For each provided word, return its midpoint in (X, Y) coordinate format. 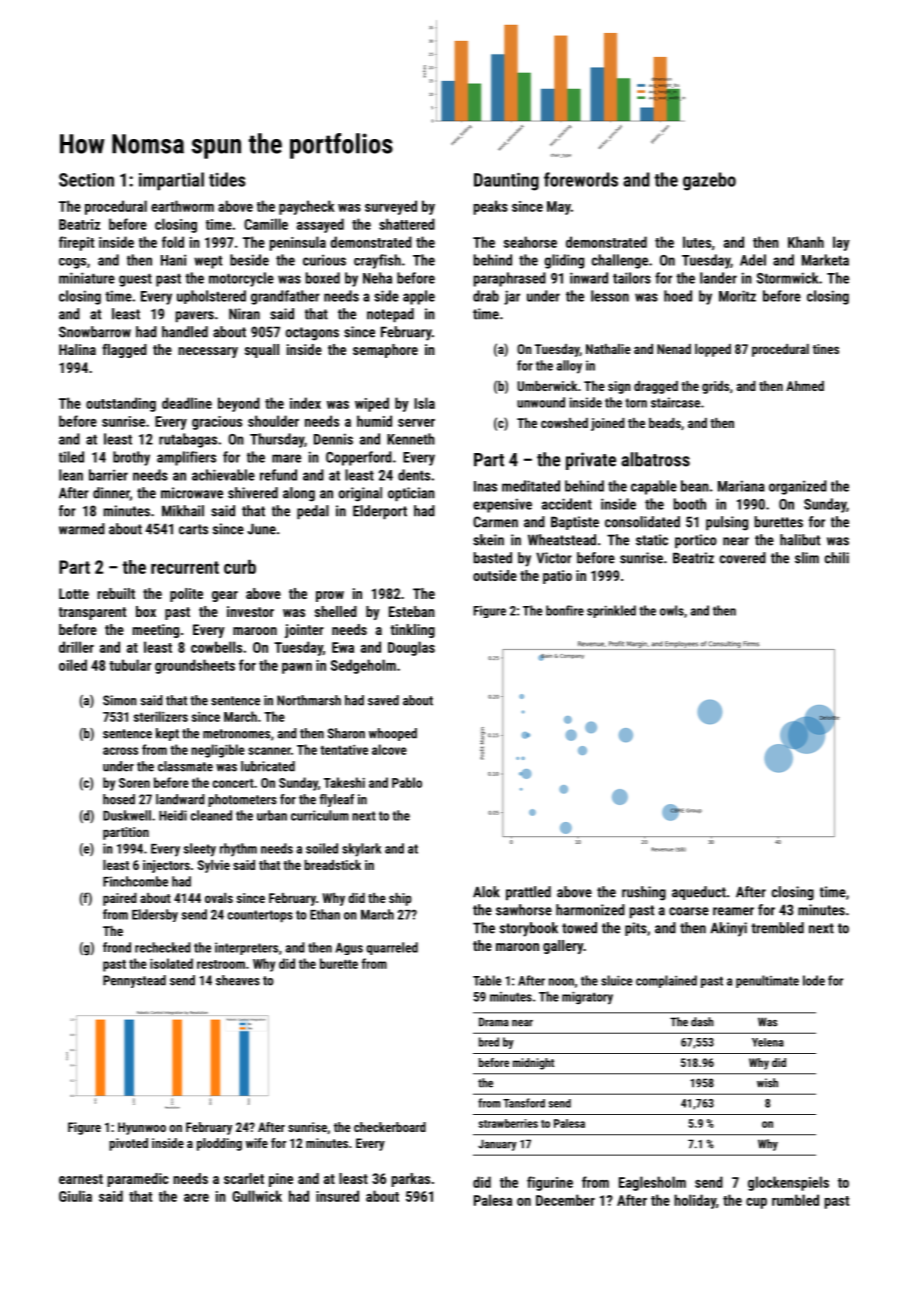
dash (702, 1022)
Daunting (506, 182)
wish (767, 1083)
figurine (550, 1183)
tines (826, 349)
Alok (486, 892)
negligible (218, 751)
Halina (77, 349)
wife (257, 1143)
